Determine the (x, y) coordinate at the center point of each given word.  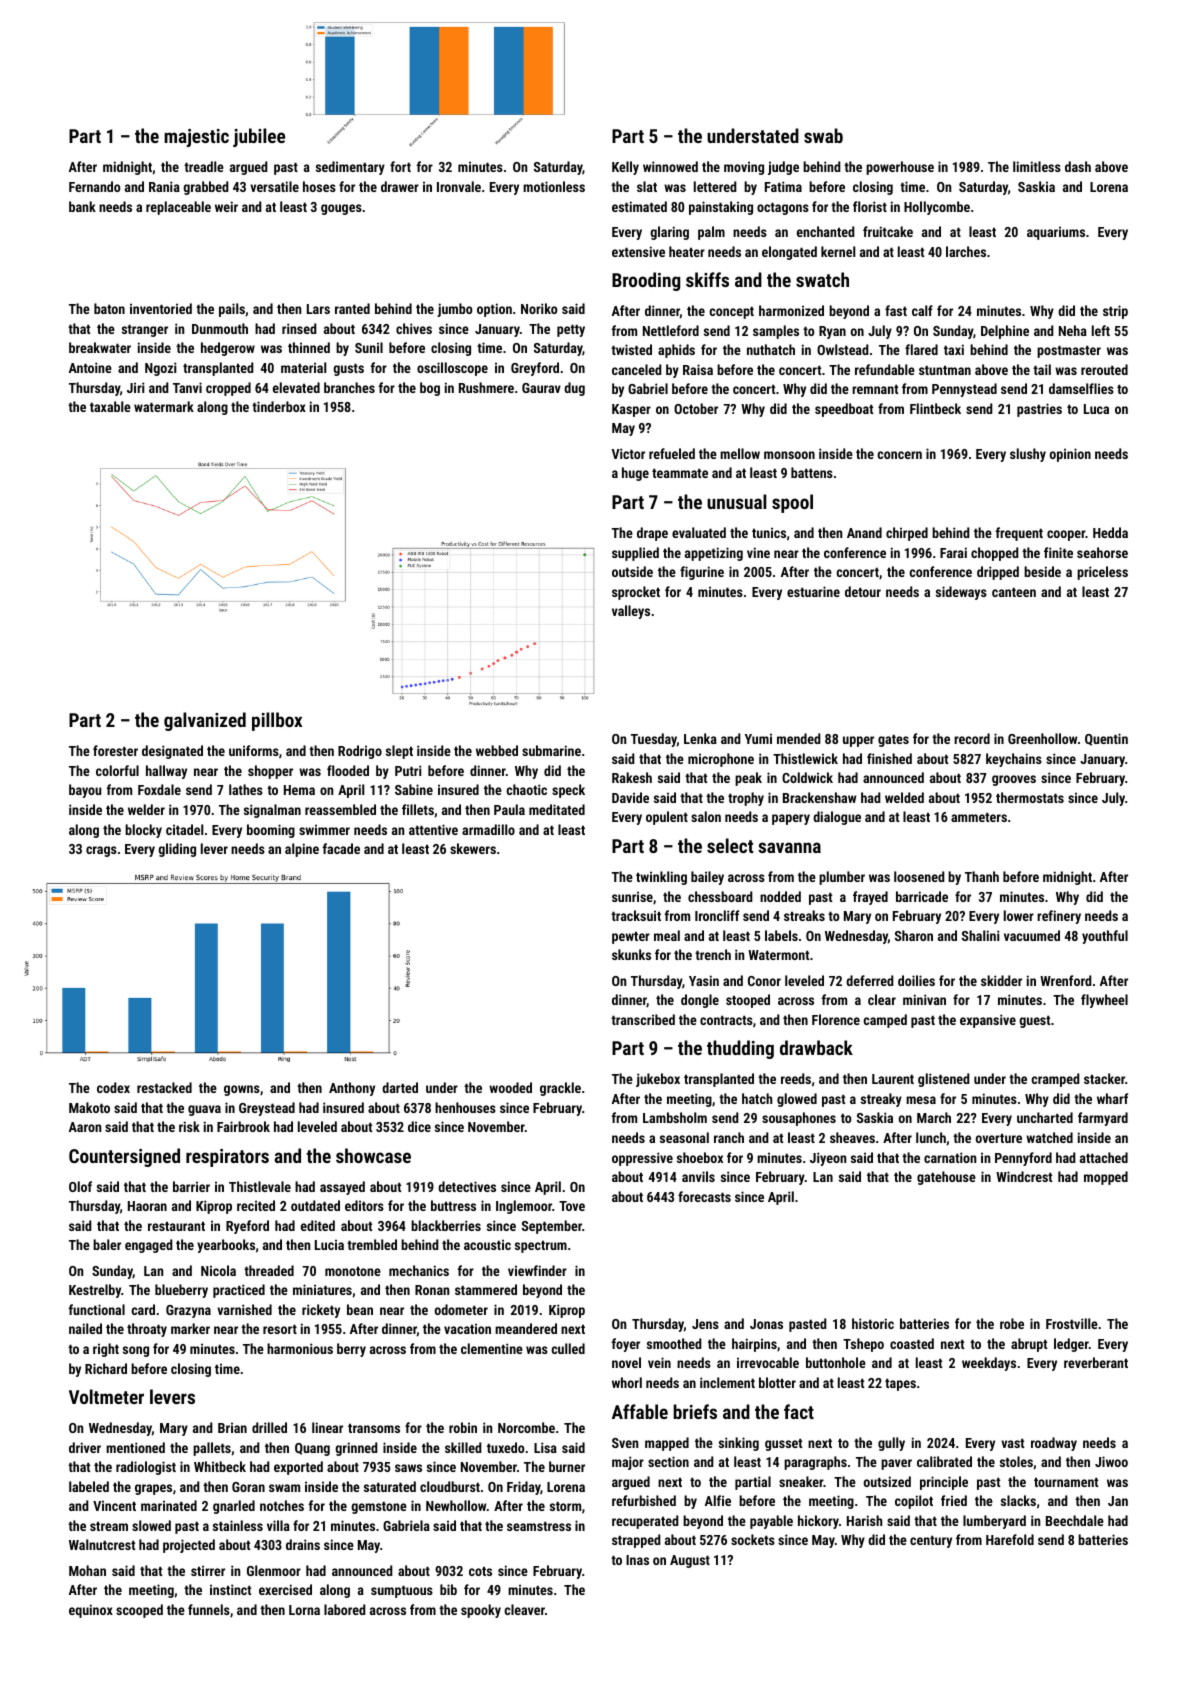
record (972, 738)
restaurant (176, 1226)
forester (115, 750)
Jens (705, 1324)
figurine (702, 573)
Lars (318, 309)
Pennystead (964, 390)
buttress (453, 1205)
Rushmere (486, 387)
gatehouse (946, 1178)
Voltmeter (106, 1396)
